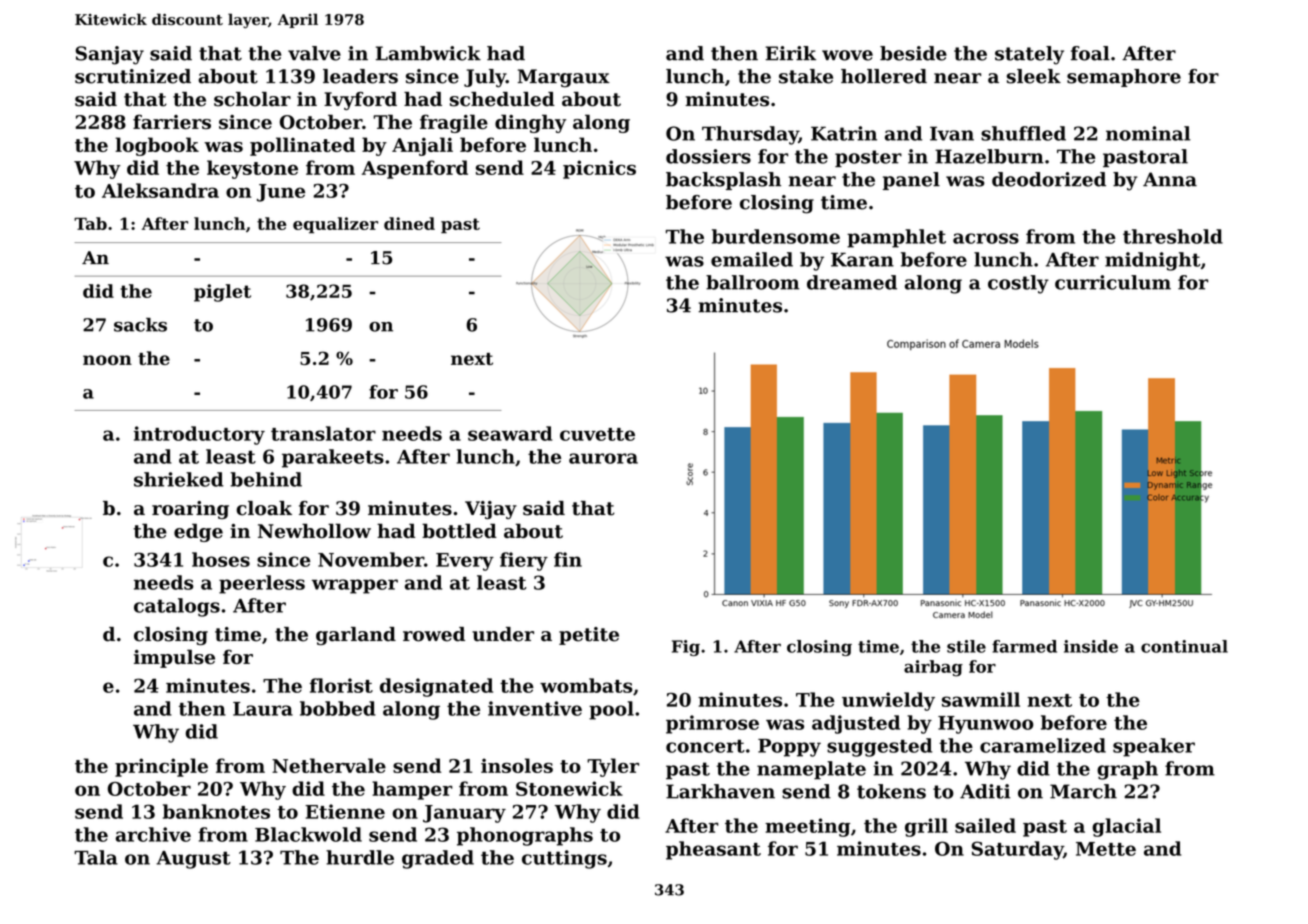 The height and width of the image is (924, 1308). I want to click on foal, so click(1090, 53).
